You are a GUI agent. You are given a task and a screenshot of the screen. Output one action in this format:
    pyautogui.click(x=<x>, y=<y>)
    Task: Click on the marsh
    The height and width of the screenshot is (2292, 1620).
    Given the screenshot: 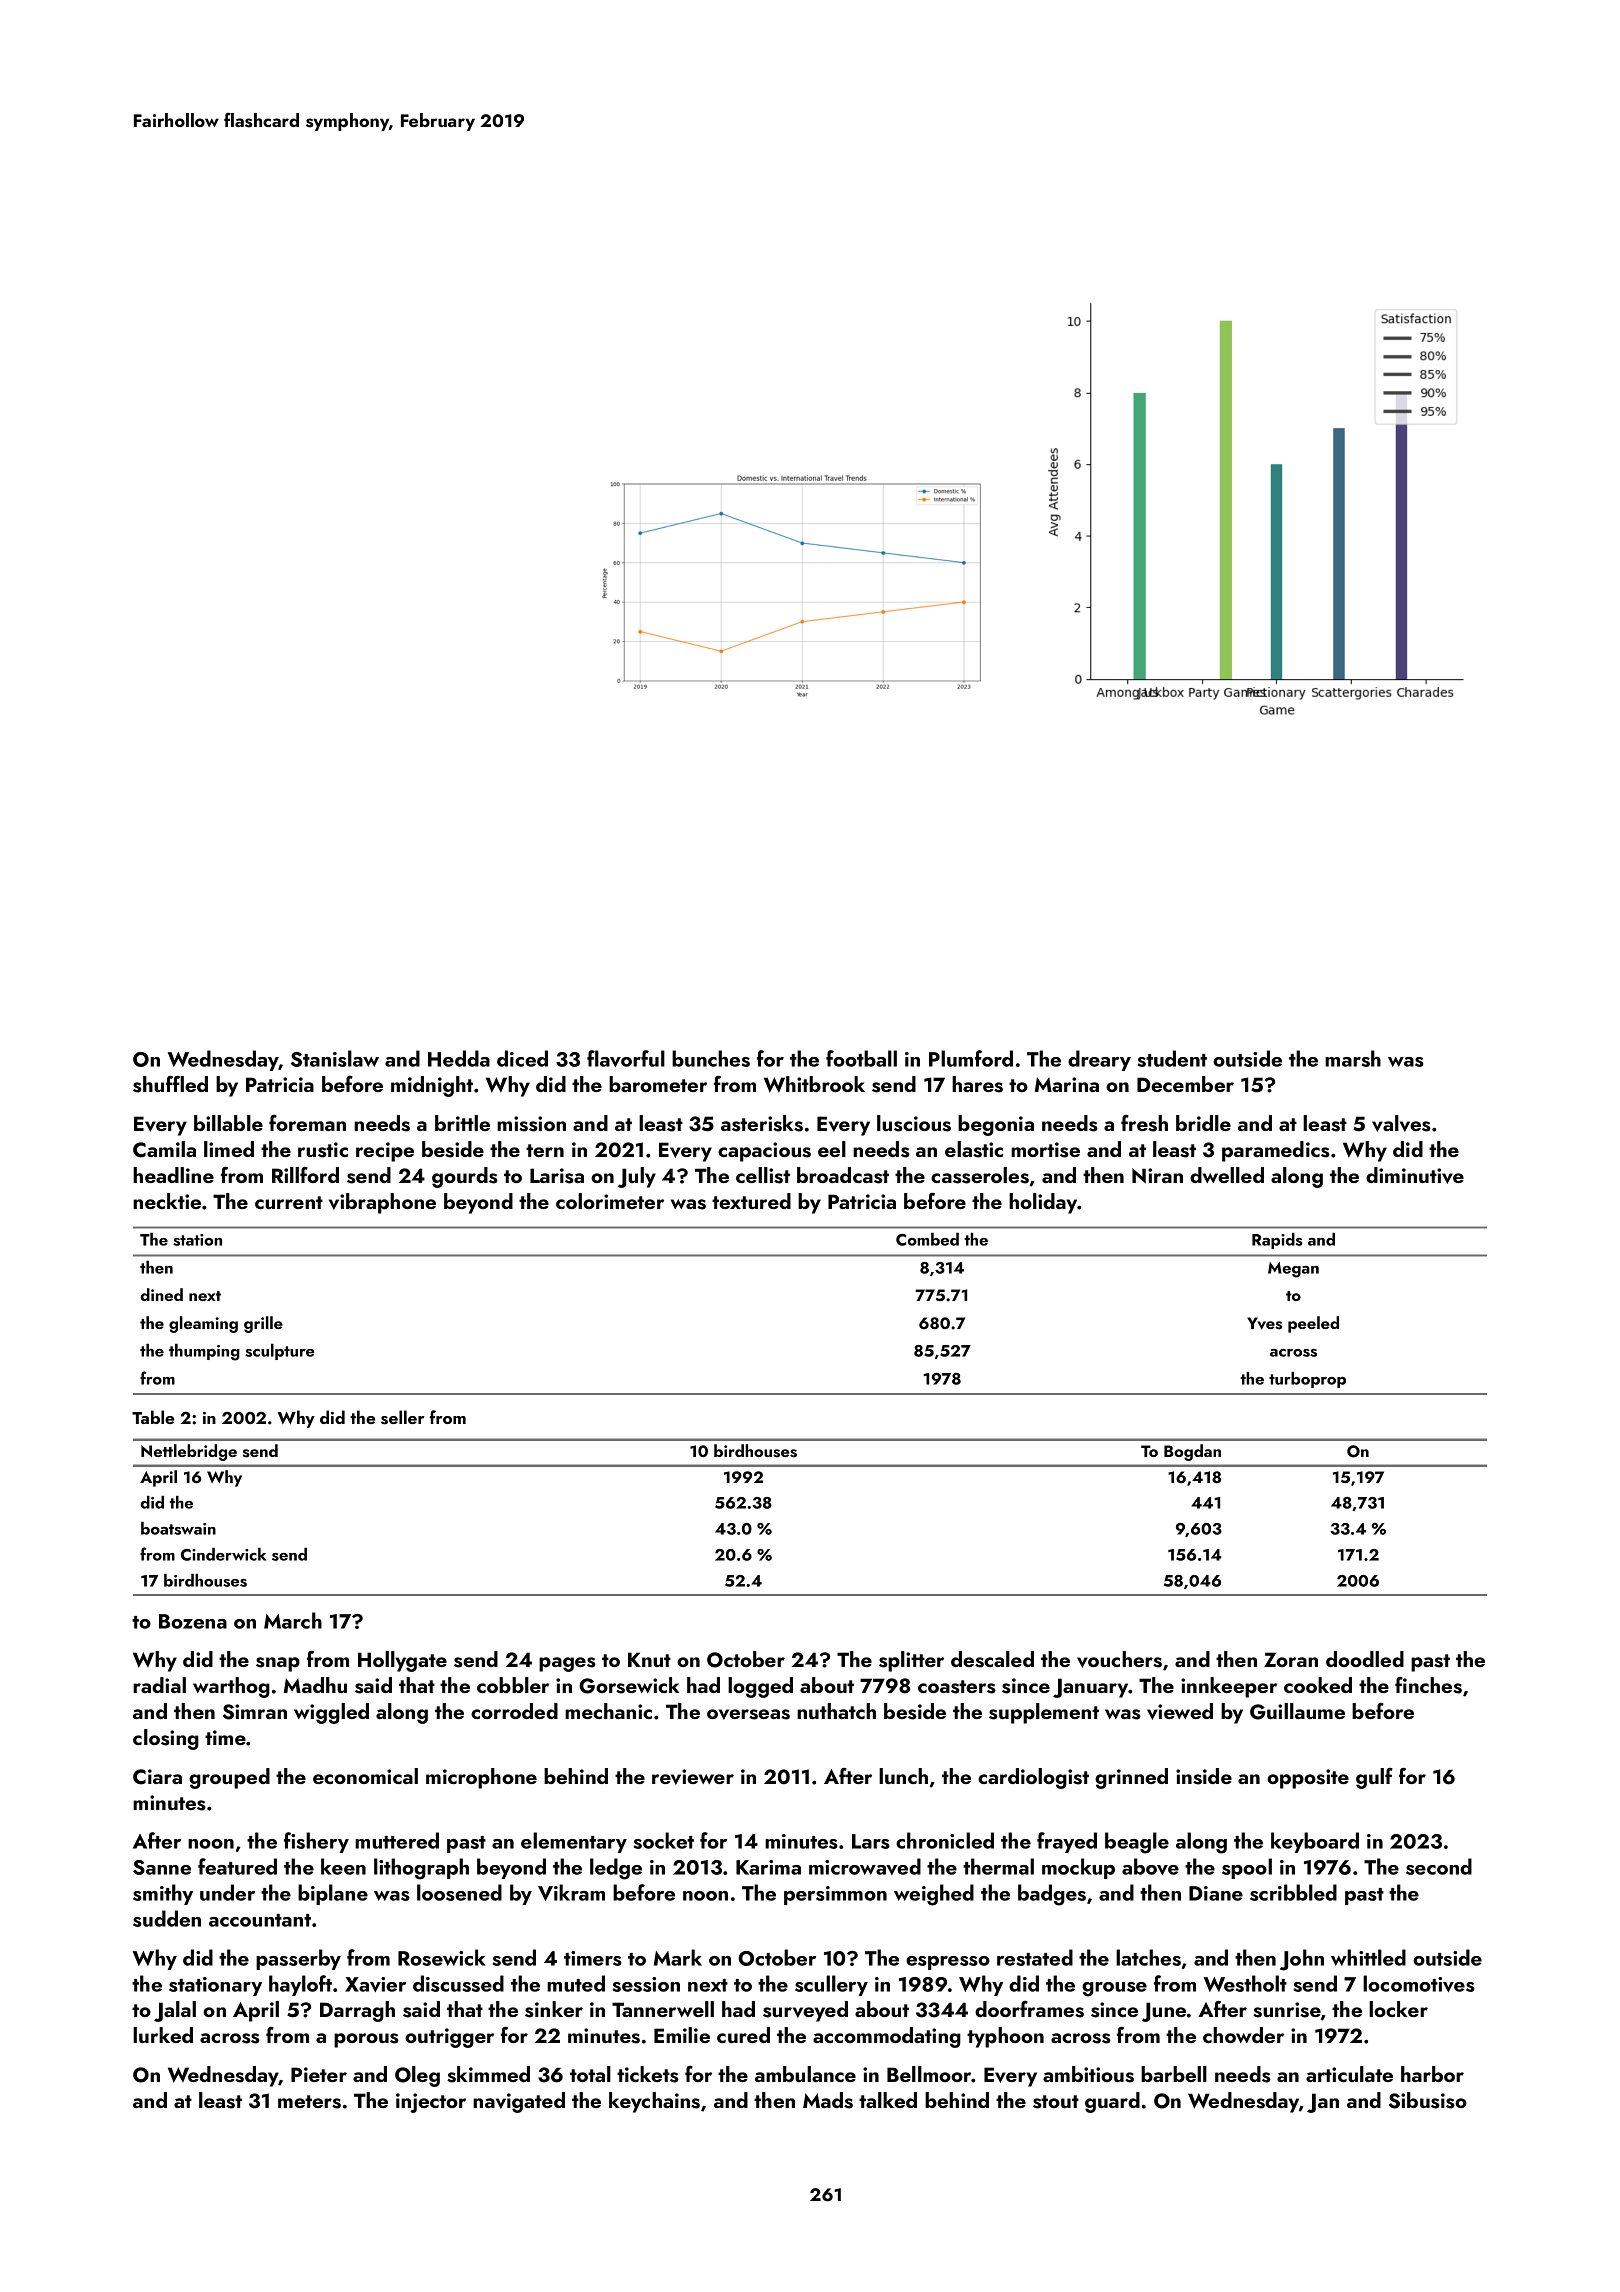 What is the action you would take?
    pyautogui.click(x=1353, y=1058)
